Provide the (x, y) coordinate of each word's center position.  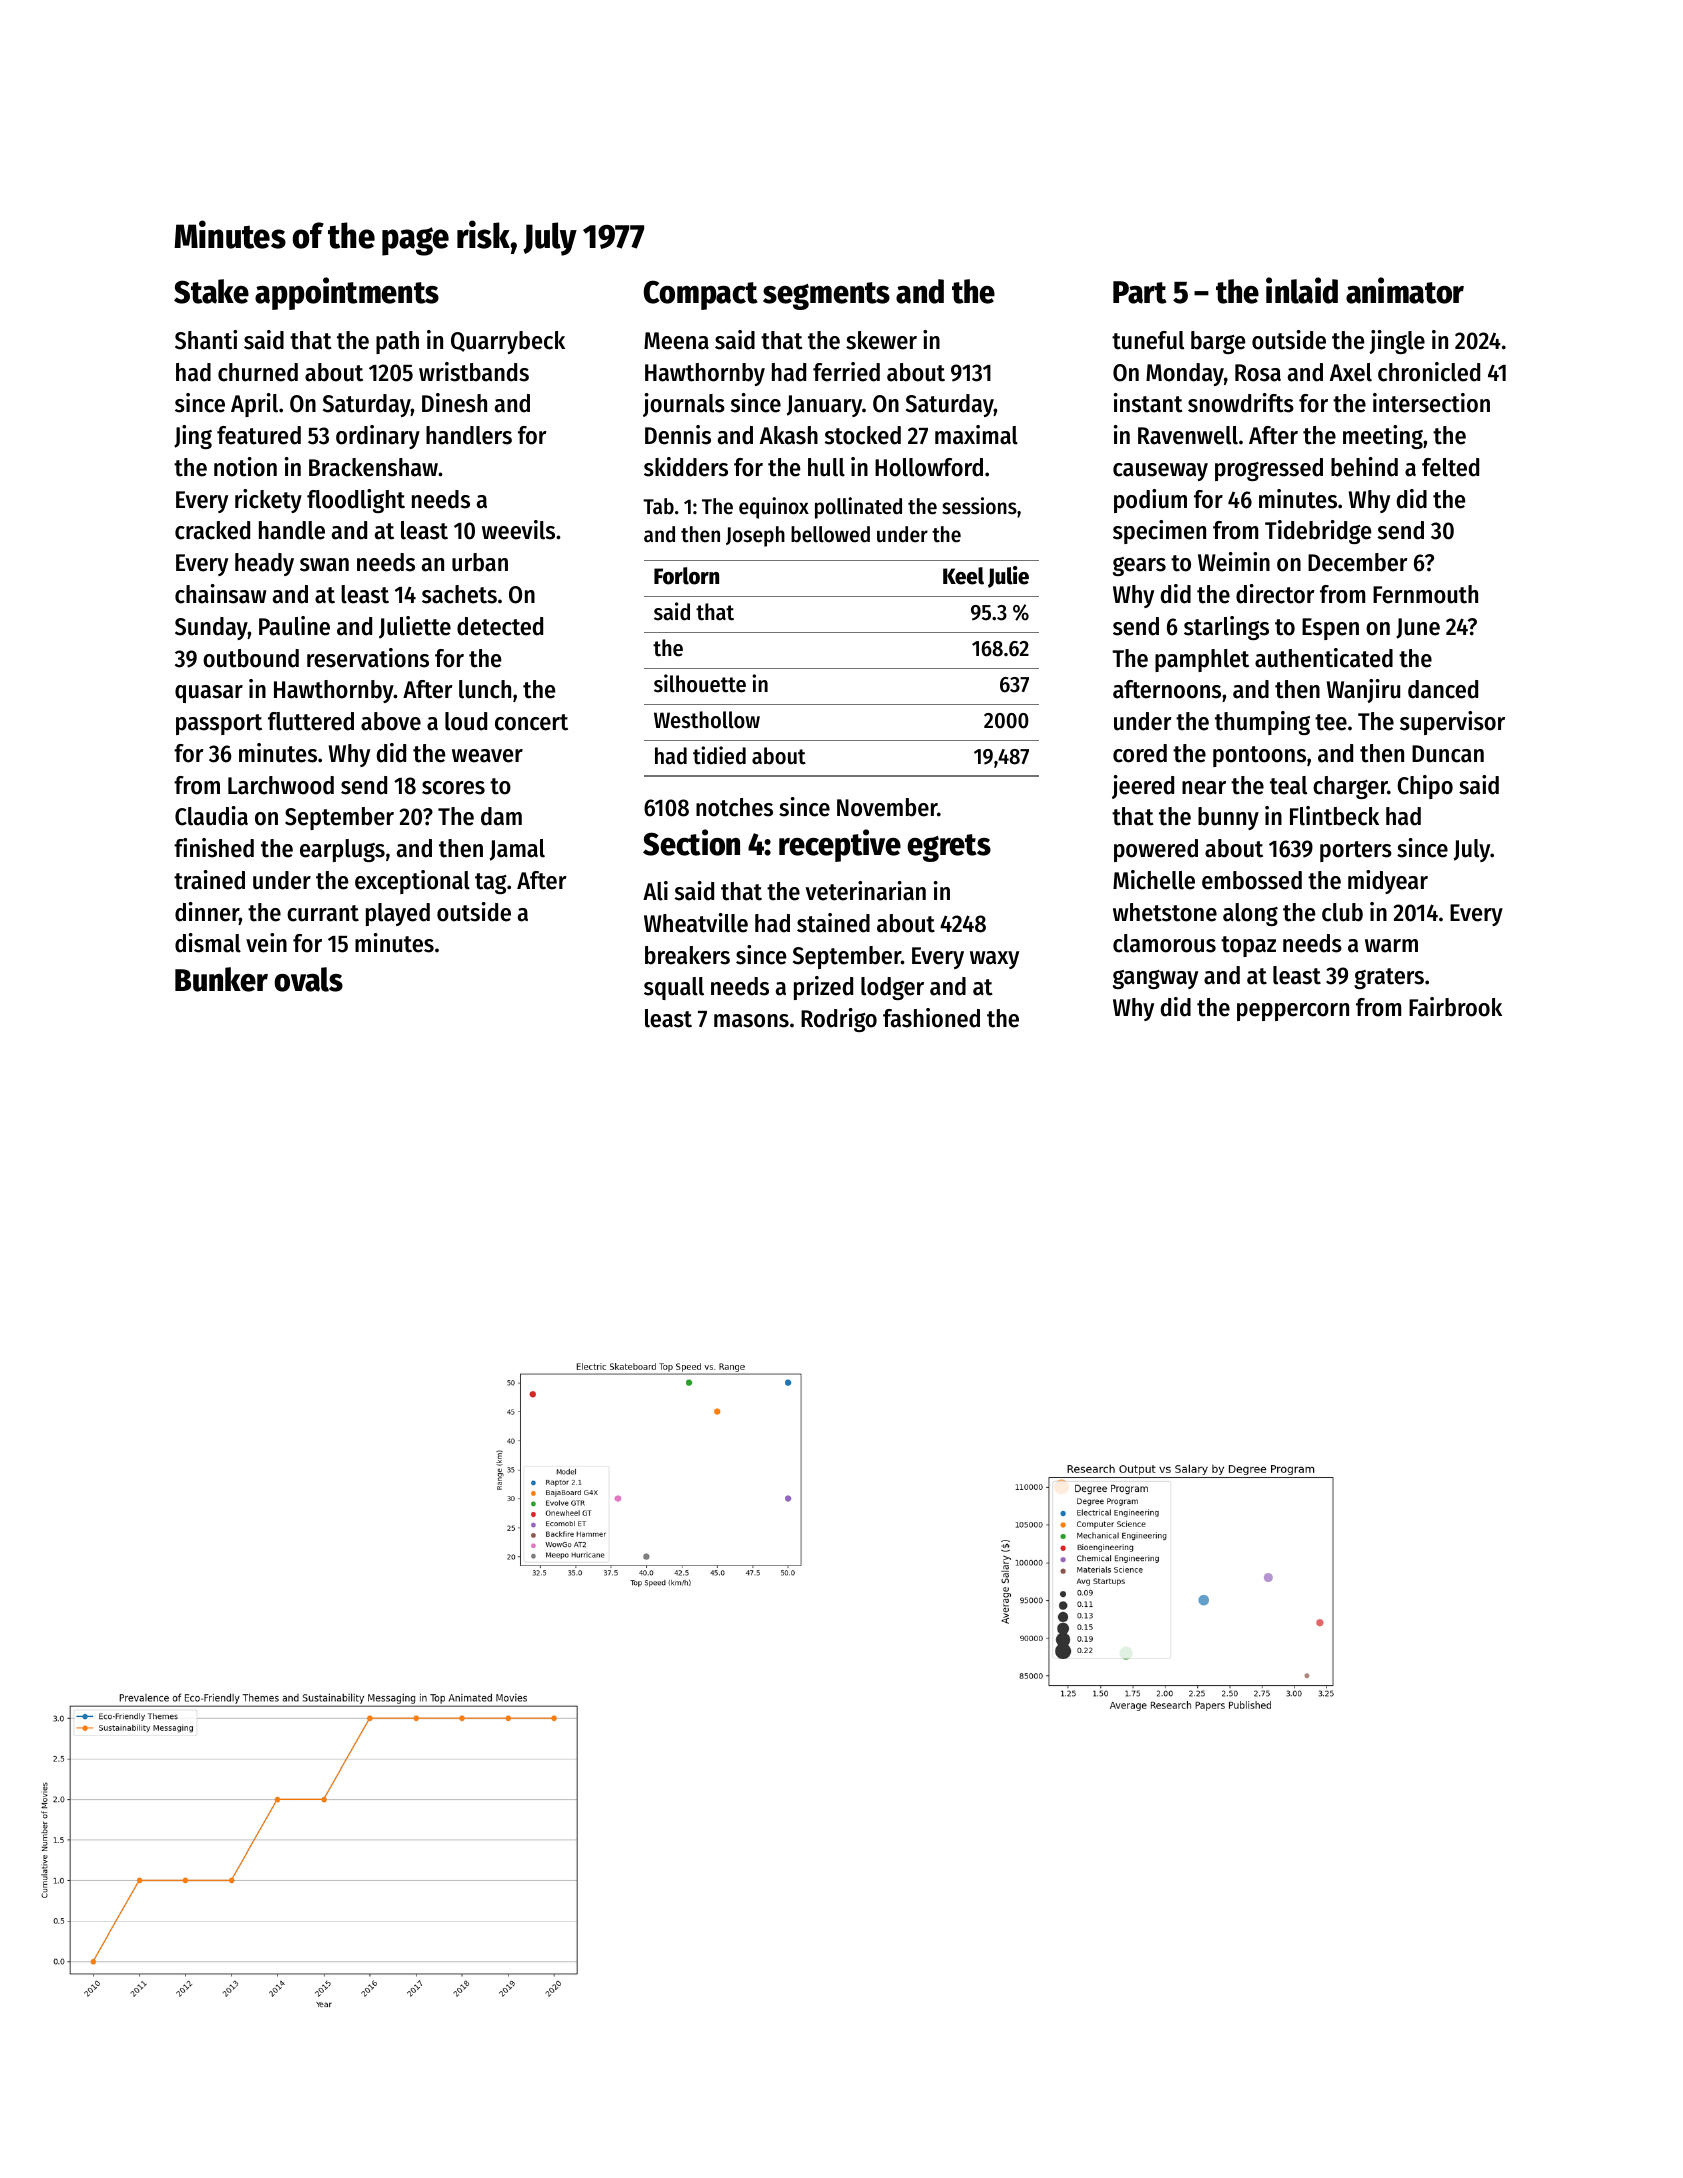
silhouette (700, 683)
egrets (949, 848)
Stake (211, 291)
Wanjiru (1363, 691)
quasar (209, 694)
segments (826, 296)
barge (1218, 342)
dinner (207, 912)
